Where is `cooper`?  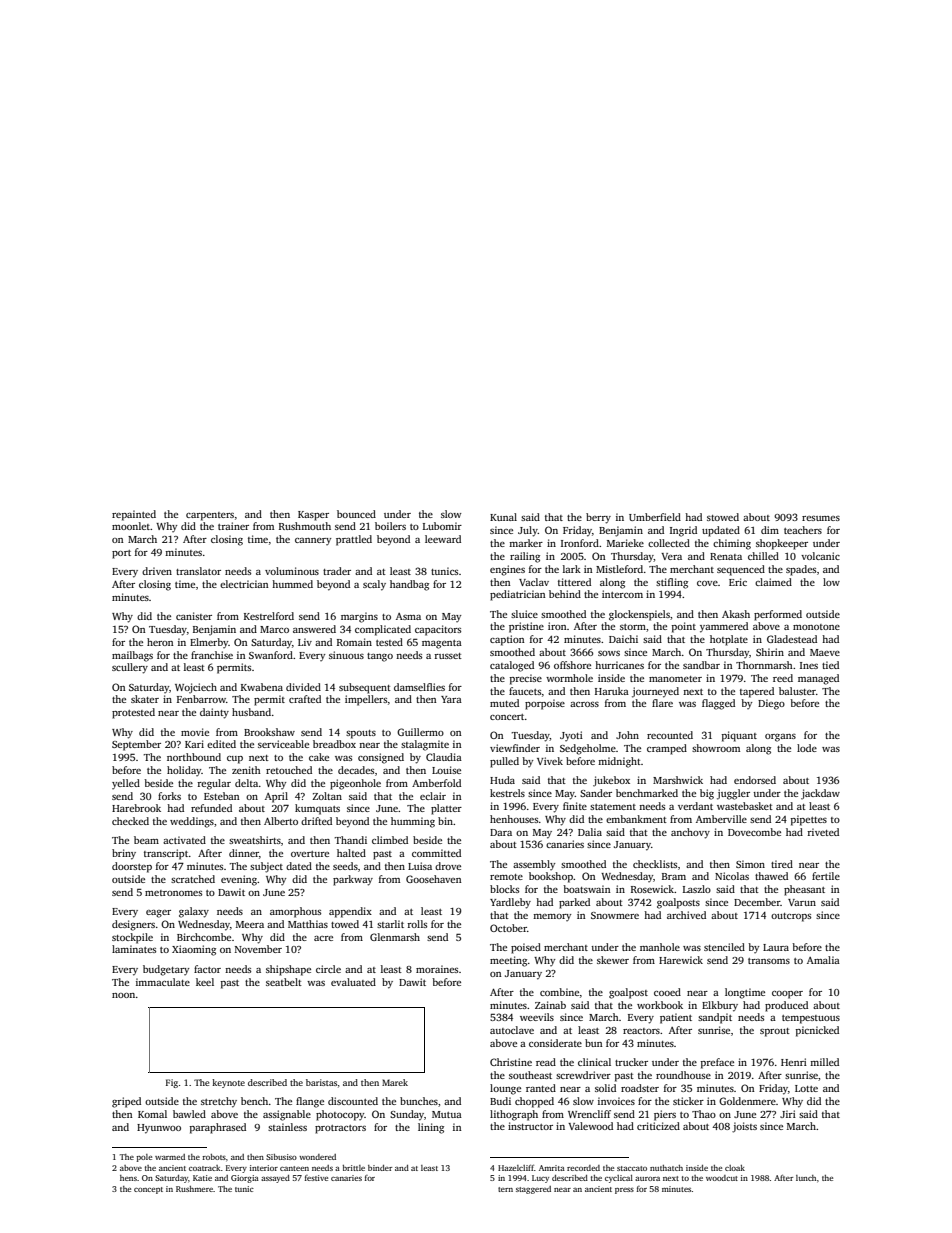
cooper is located at coordinates (787, 995).
